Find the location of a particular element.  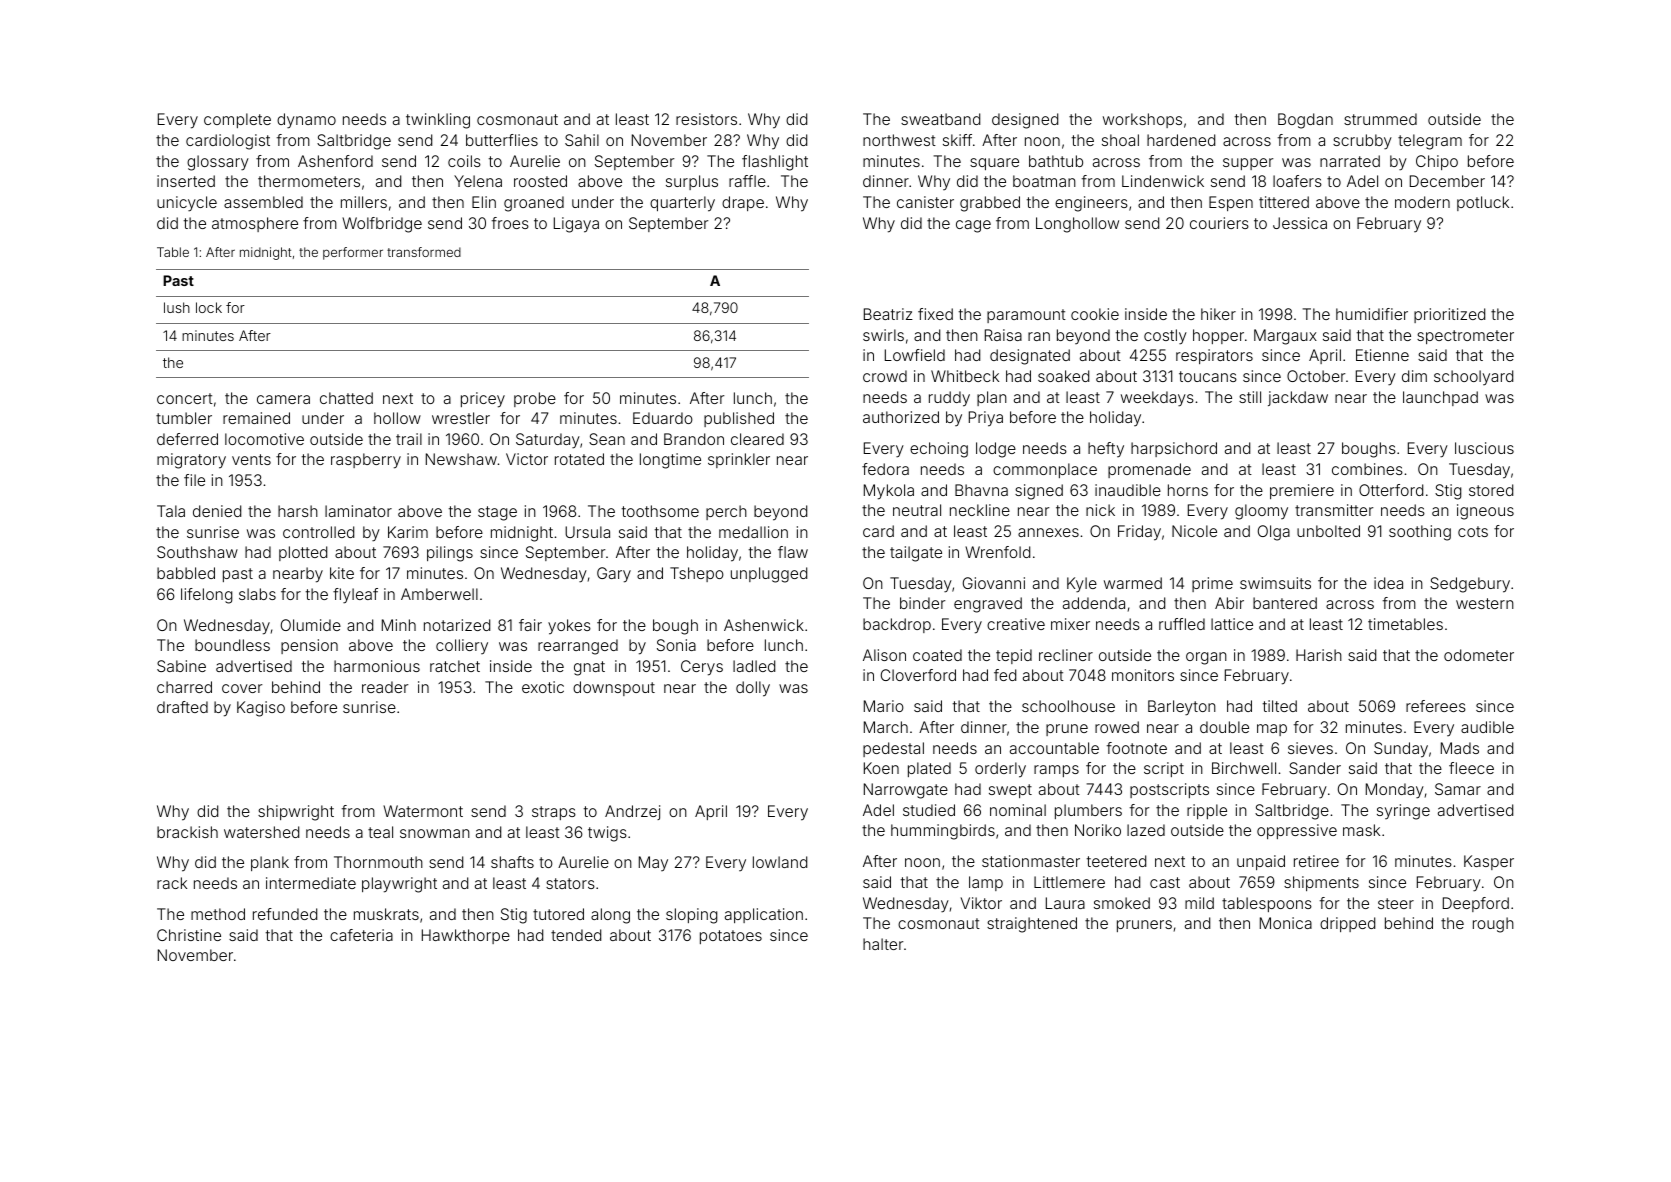

Yelena is located at coordinates (478, 181).
